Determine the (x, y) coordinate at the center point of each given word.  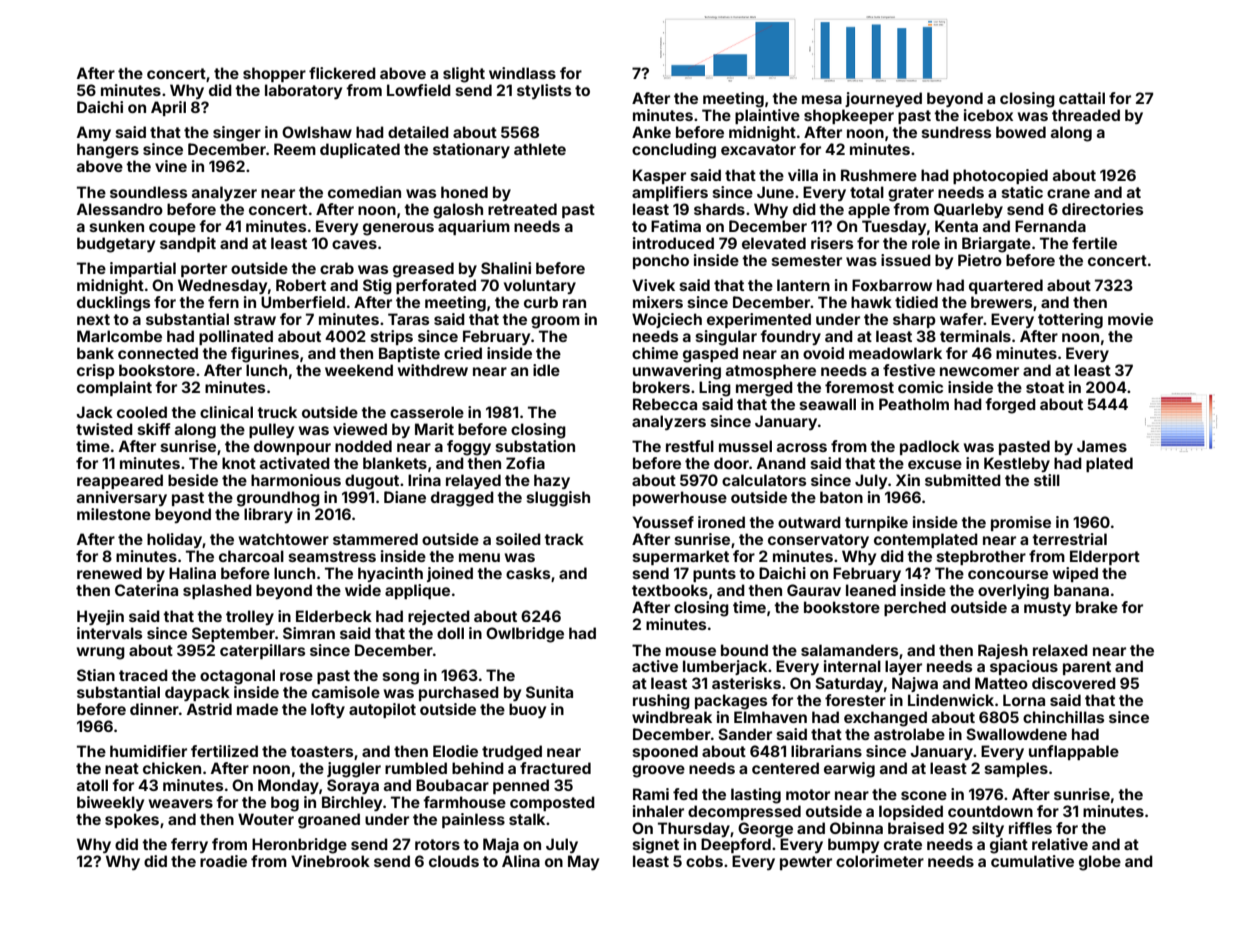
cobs (704, 861)
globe (1100, 863)
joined (450, 574)
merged (764, 389)
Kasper (659, 176)
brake (1097, 607)
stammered (375, 539)
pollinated (236, 337)
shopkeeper (849, 116)
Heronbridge (299, 846)
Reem (295, 149)
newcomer (979, 371)
